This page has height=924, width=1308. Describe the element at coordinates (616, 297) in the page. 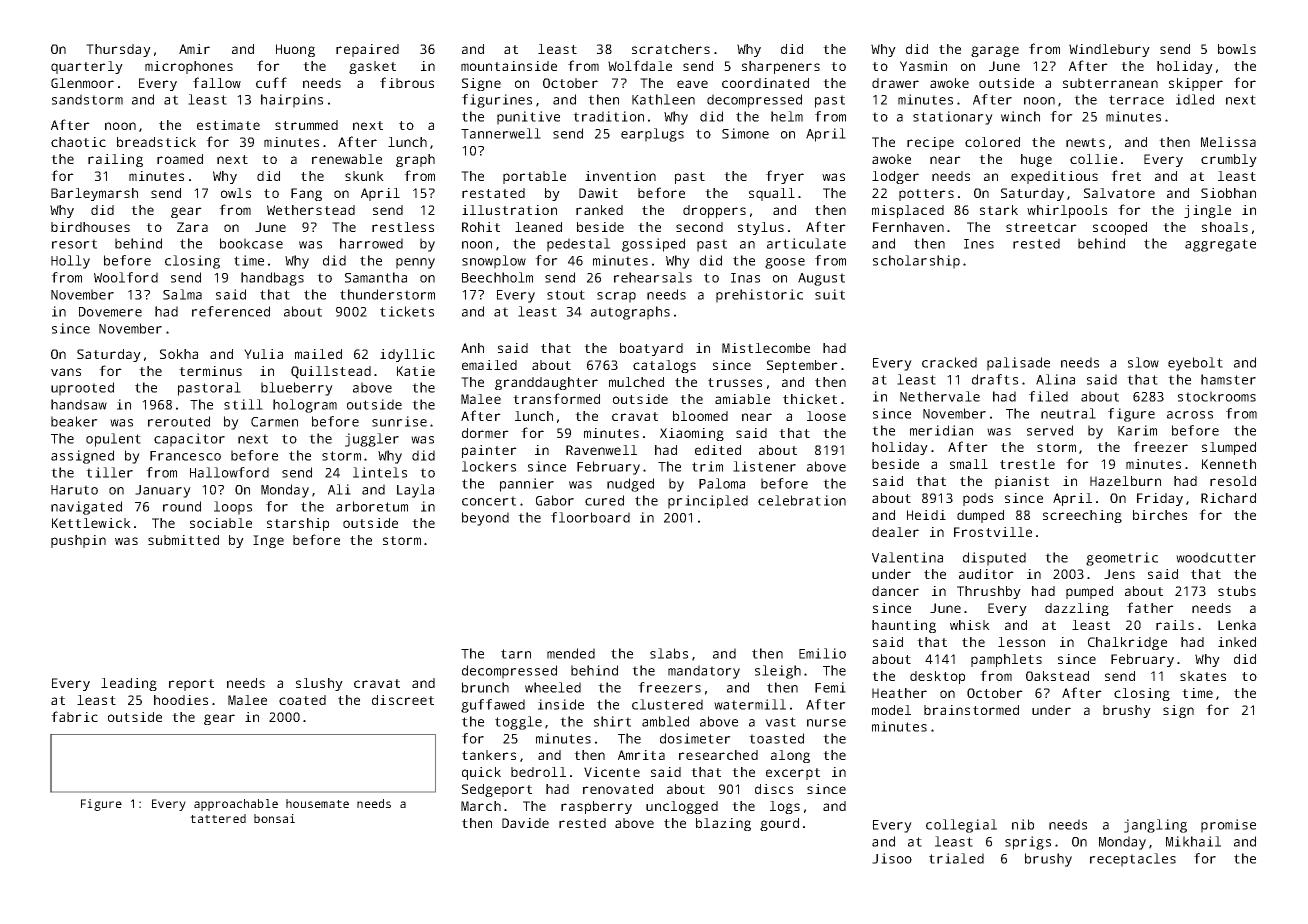

I see `scrap` at that location.
